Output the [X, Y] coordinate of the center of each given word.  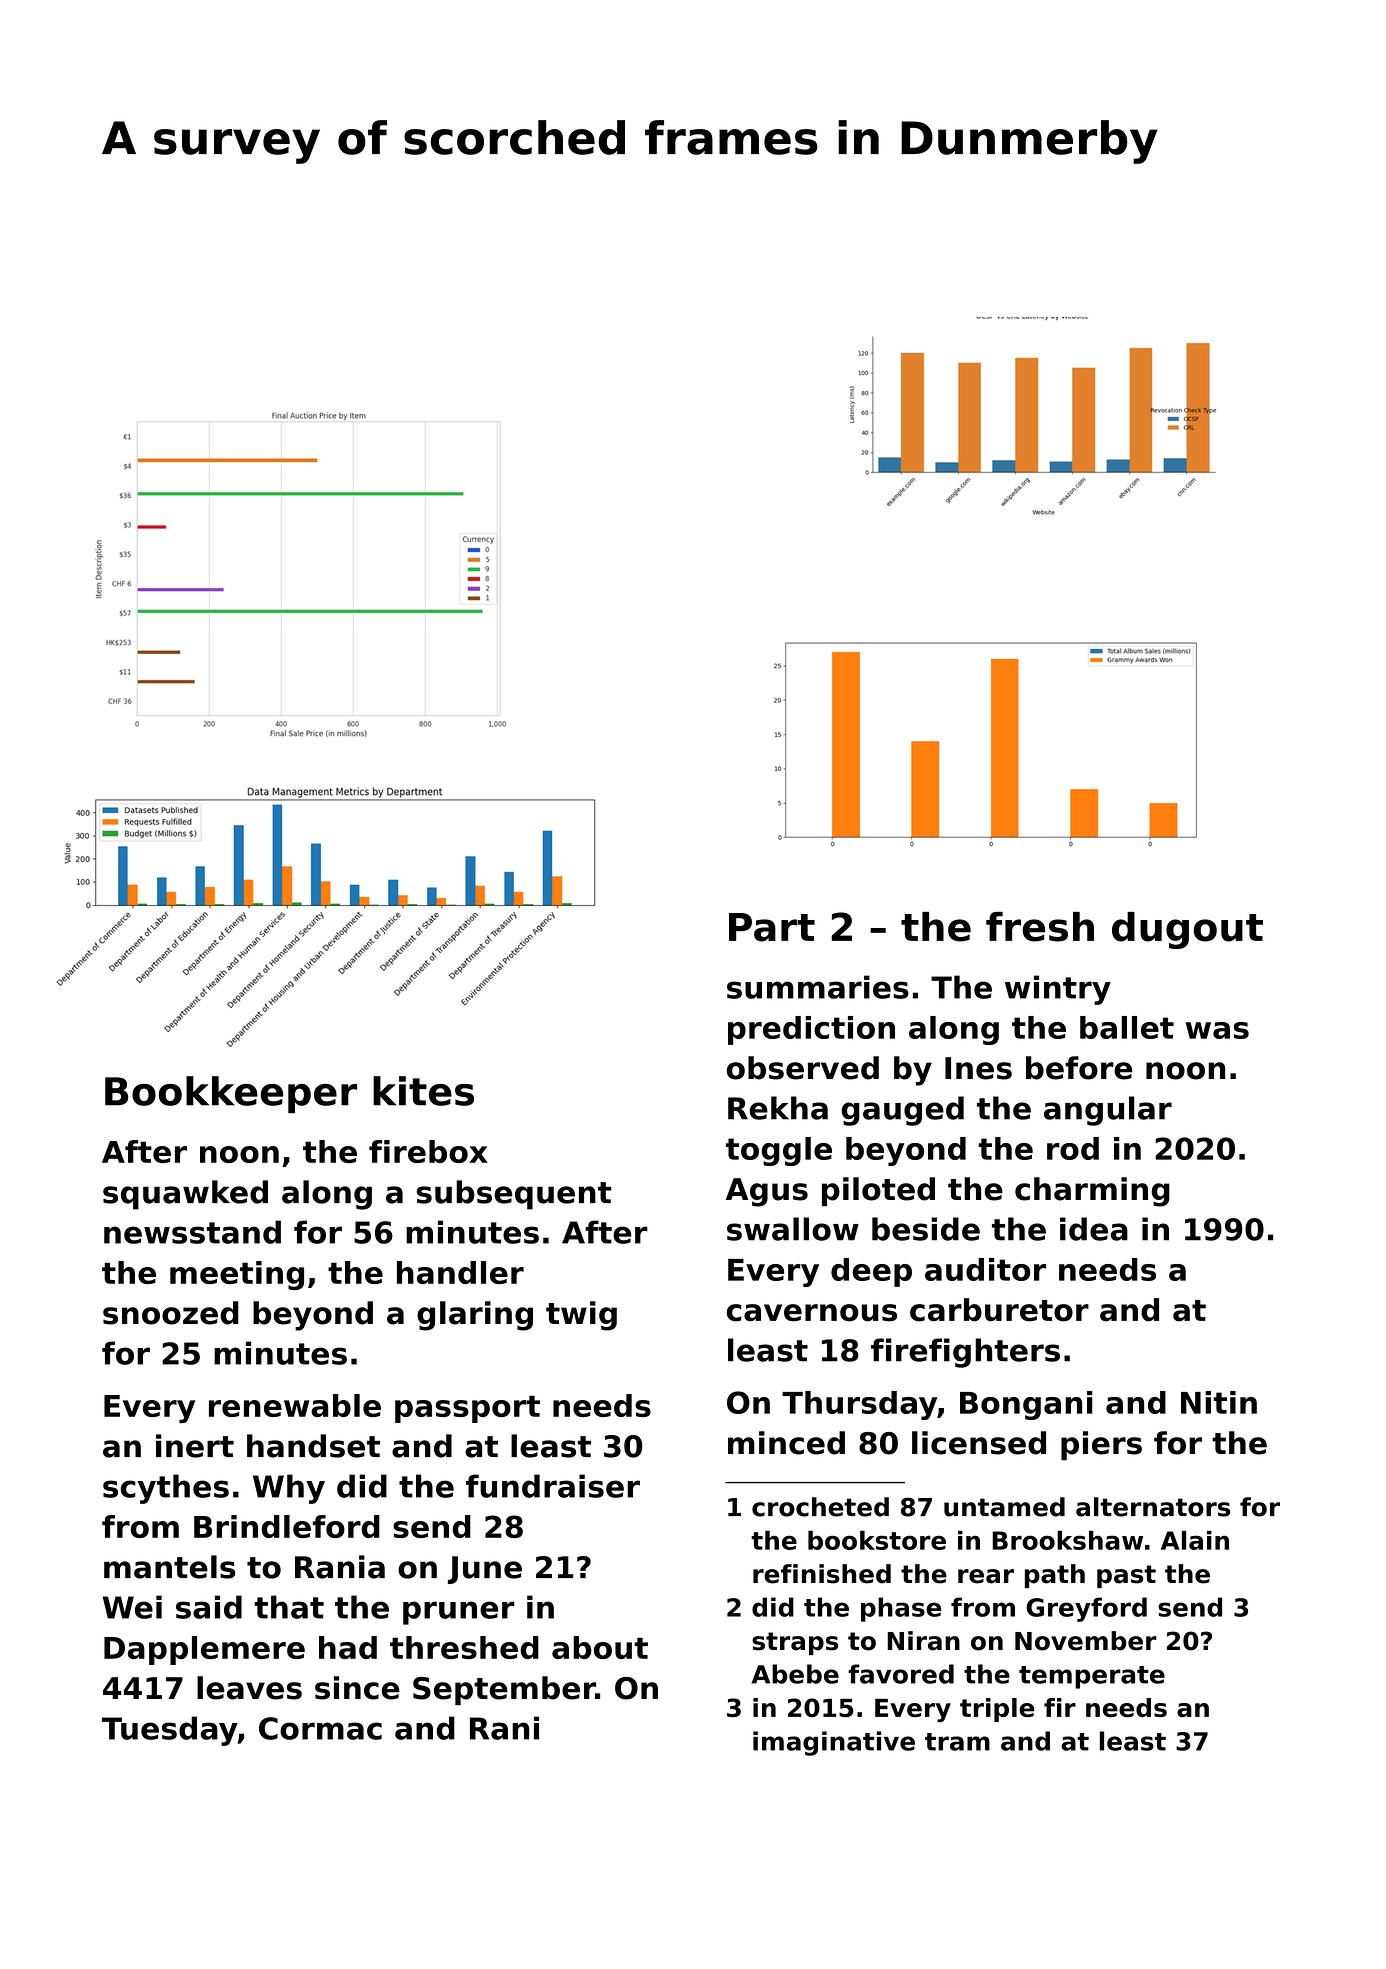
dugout [1187, 930]
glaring [475, 1316]
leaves [249, 1688]
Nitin [1219, 1402]
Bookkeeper [231, 1094]
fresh [1040, 927]
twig [581, 1316]
